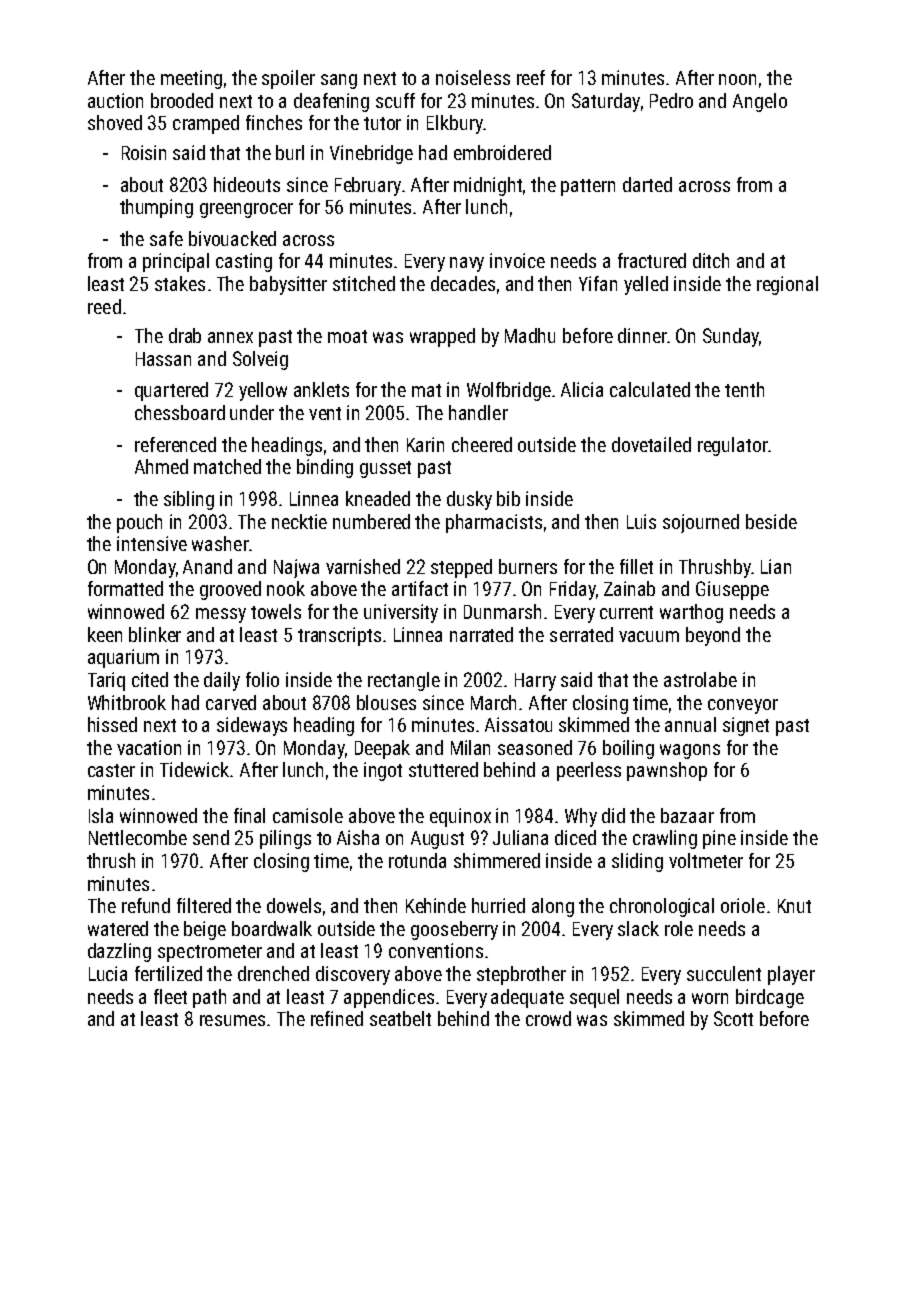 The width and height of the screenshot is (908, 1316). Describe the element at coordinates (787, 285) in the screenshot. I see `regional` at that location.
